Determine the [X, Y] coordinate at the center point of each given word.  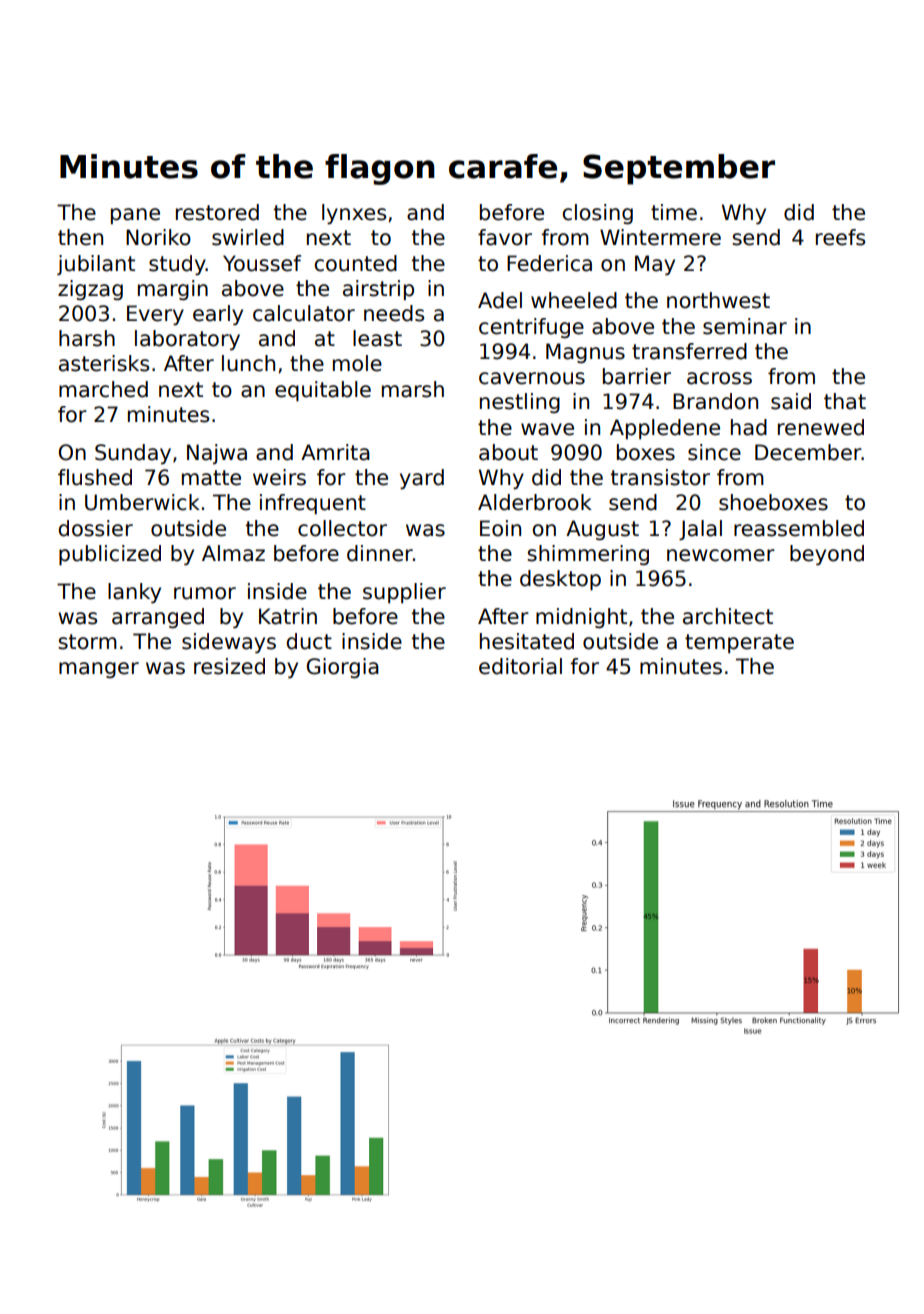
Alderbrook [535, 502]
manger [99, 670]
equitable [323, 391]
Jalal [700, 530]
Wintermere [660, 237]
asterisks [104, 363]
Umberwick [142, 502]
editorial [520, 666]
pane [135, 216]
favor [505, 237]
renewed [821, 427]
